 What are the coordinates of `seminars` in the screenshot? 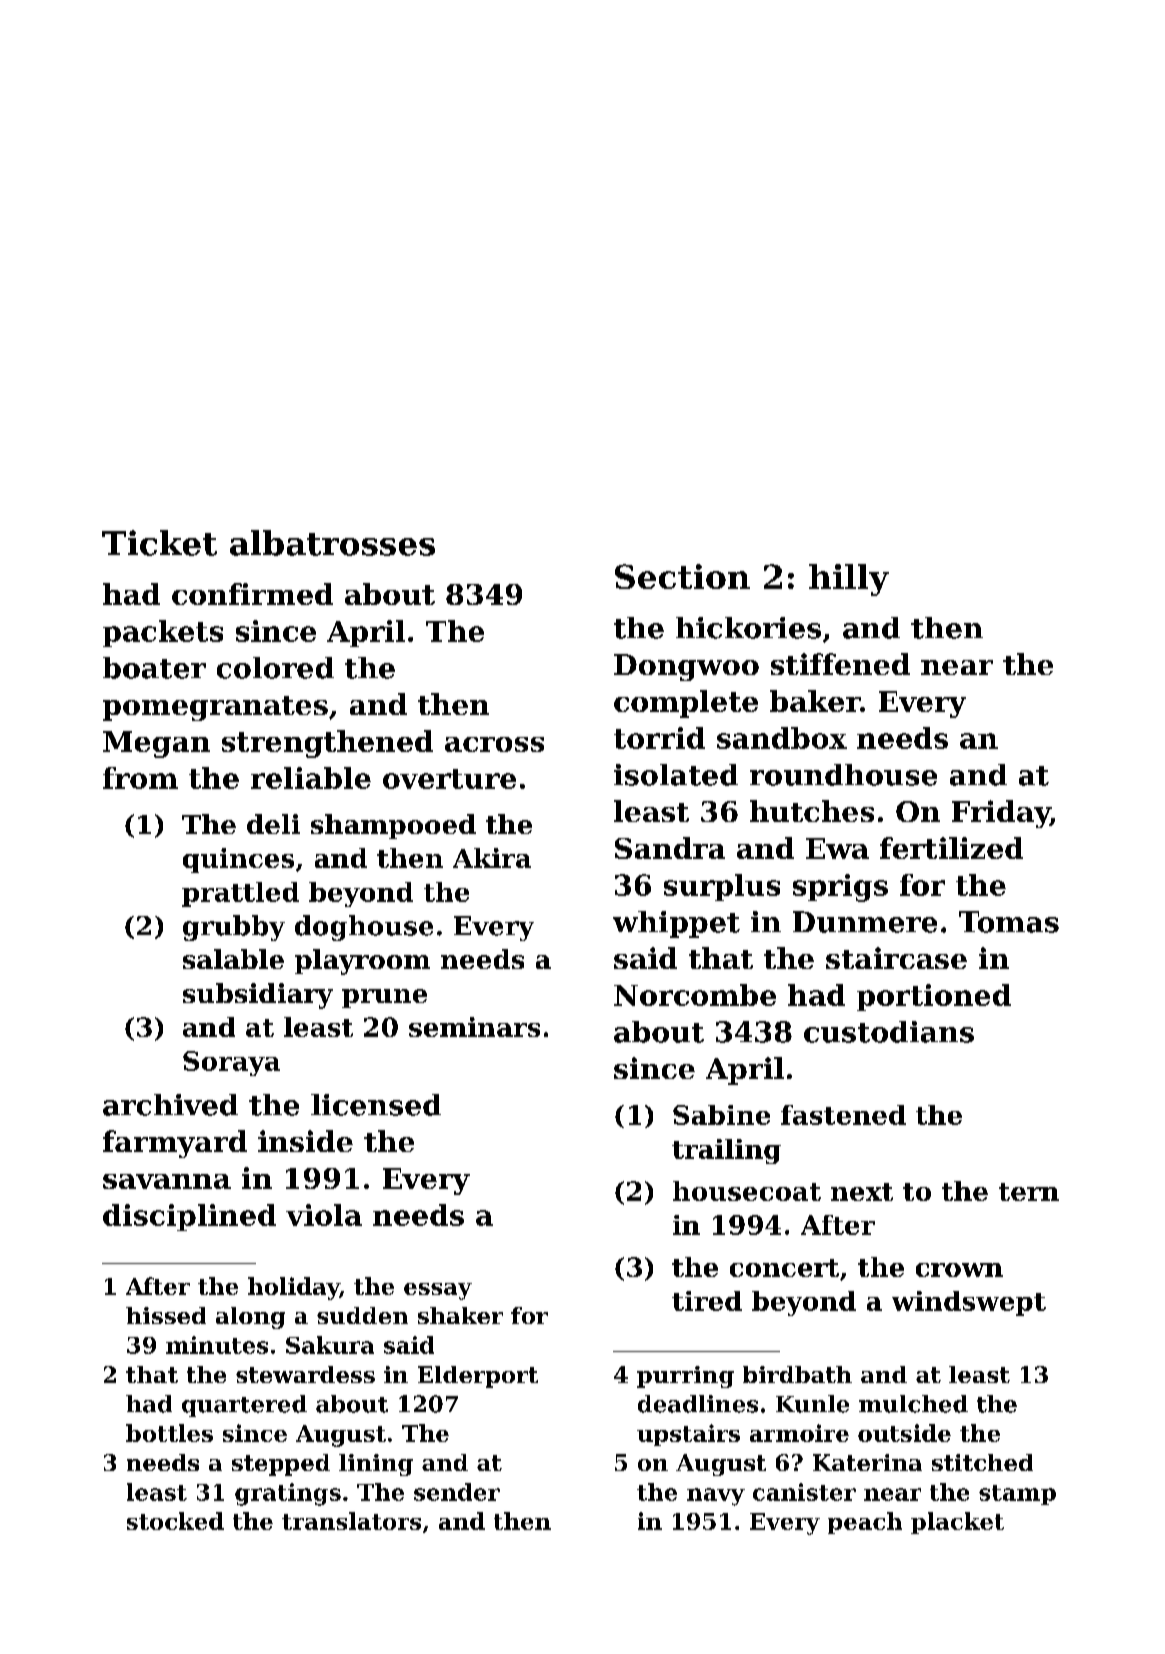 It's located at (474, 1027).
